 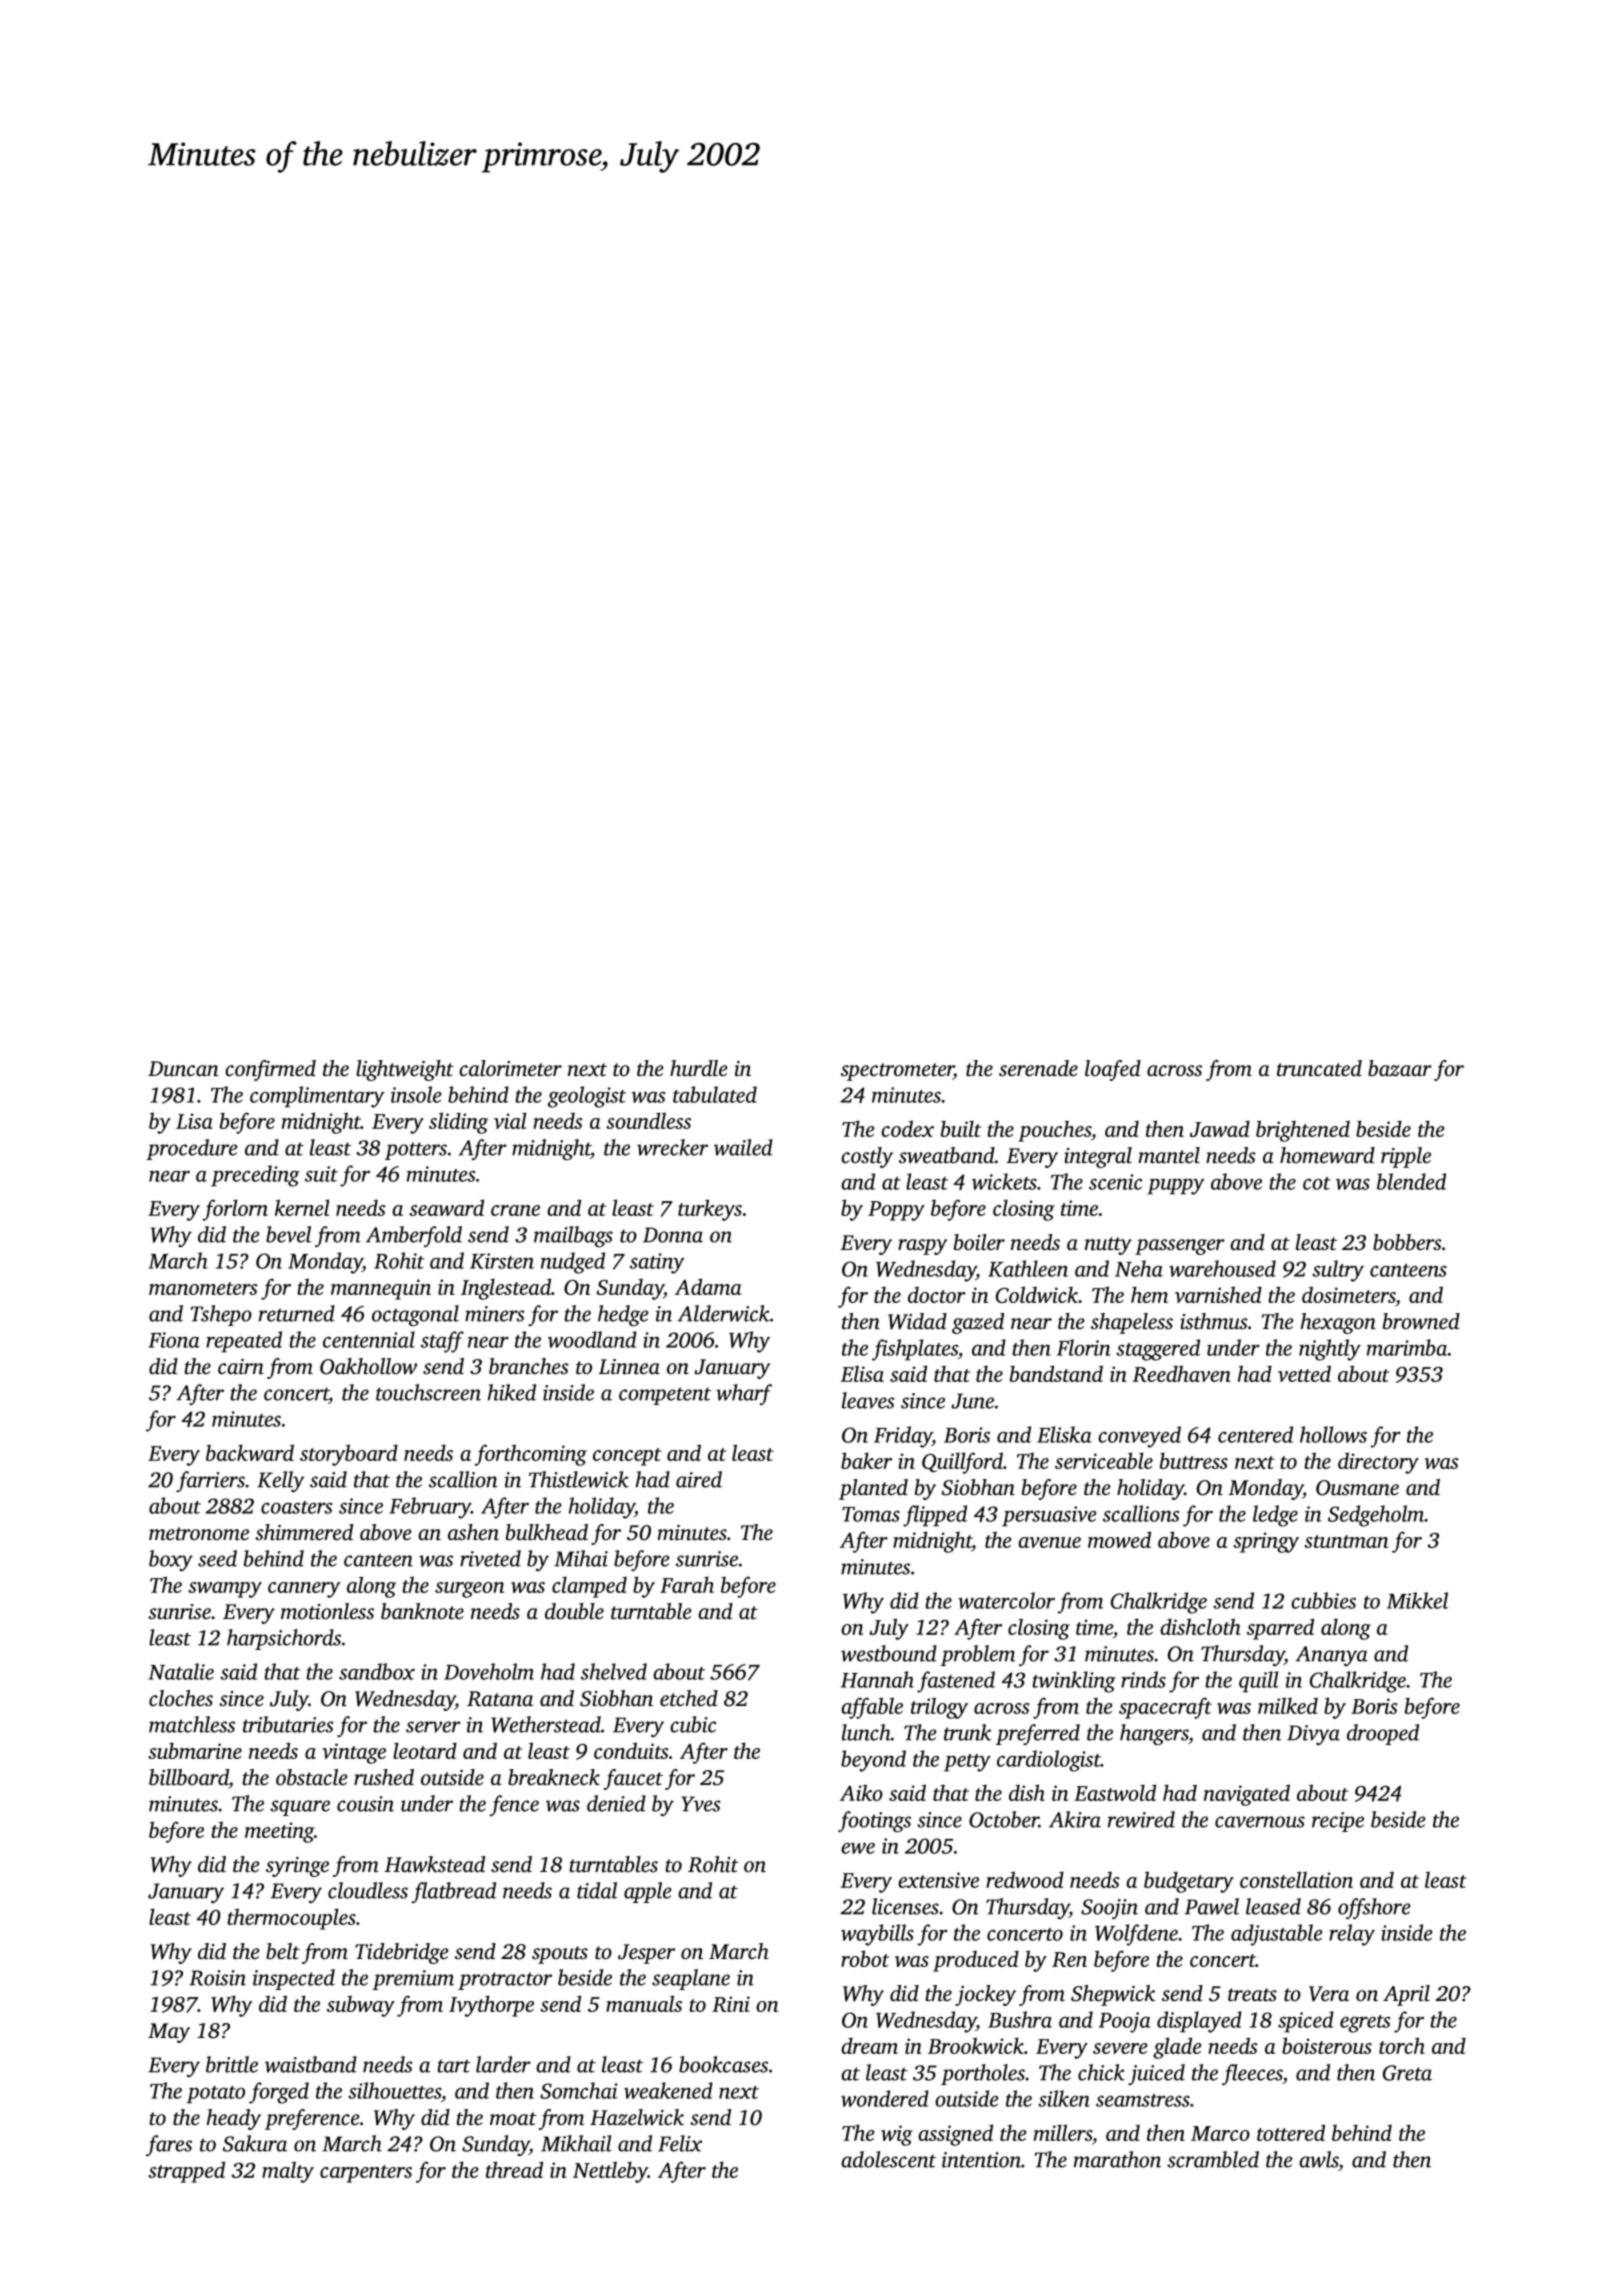 I want to click on drooped, so click(x=1383, y=1734).
